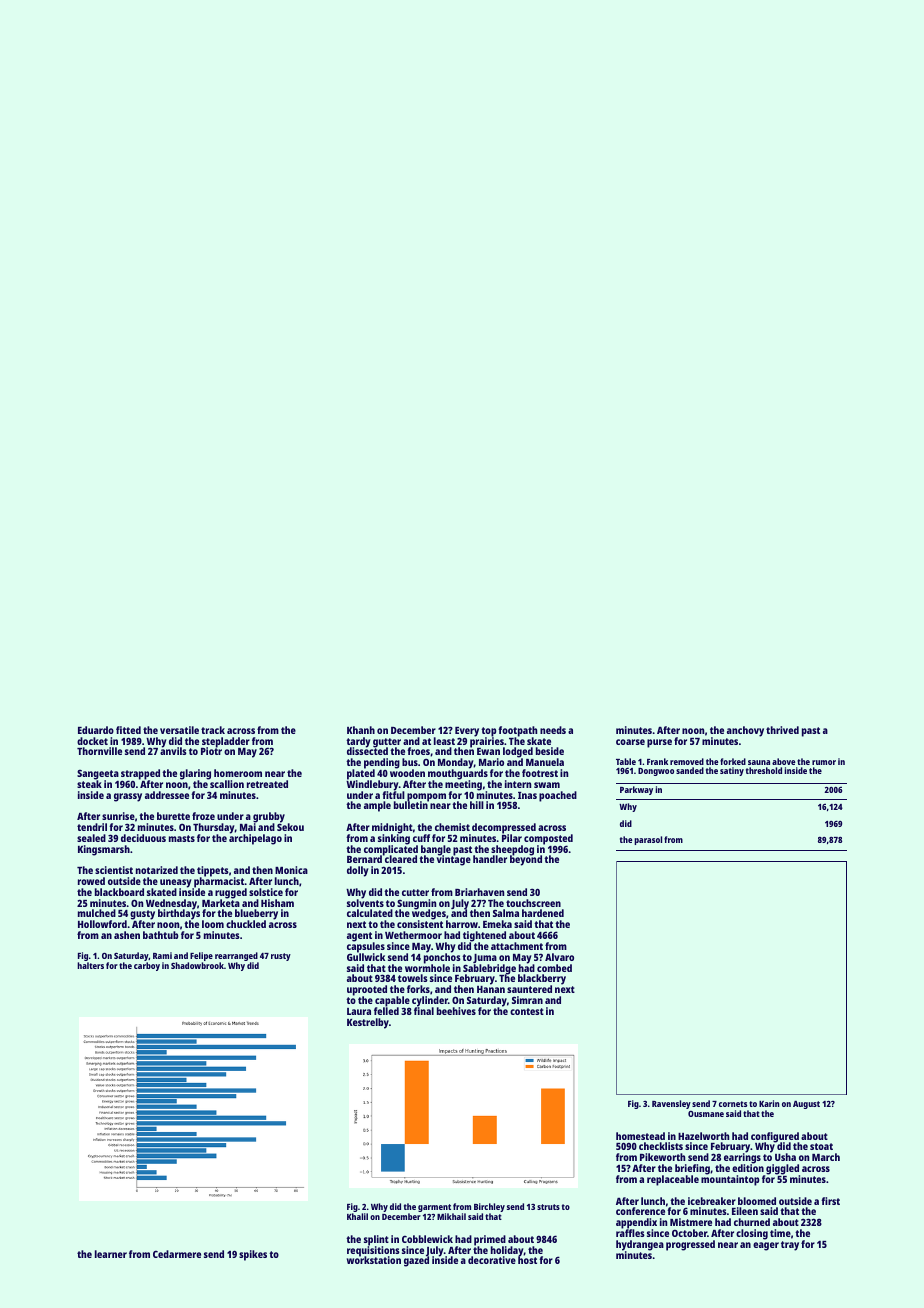 The height and width of the document is (1308, 924). I want to click on harrow, so click(462, 924).
